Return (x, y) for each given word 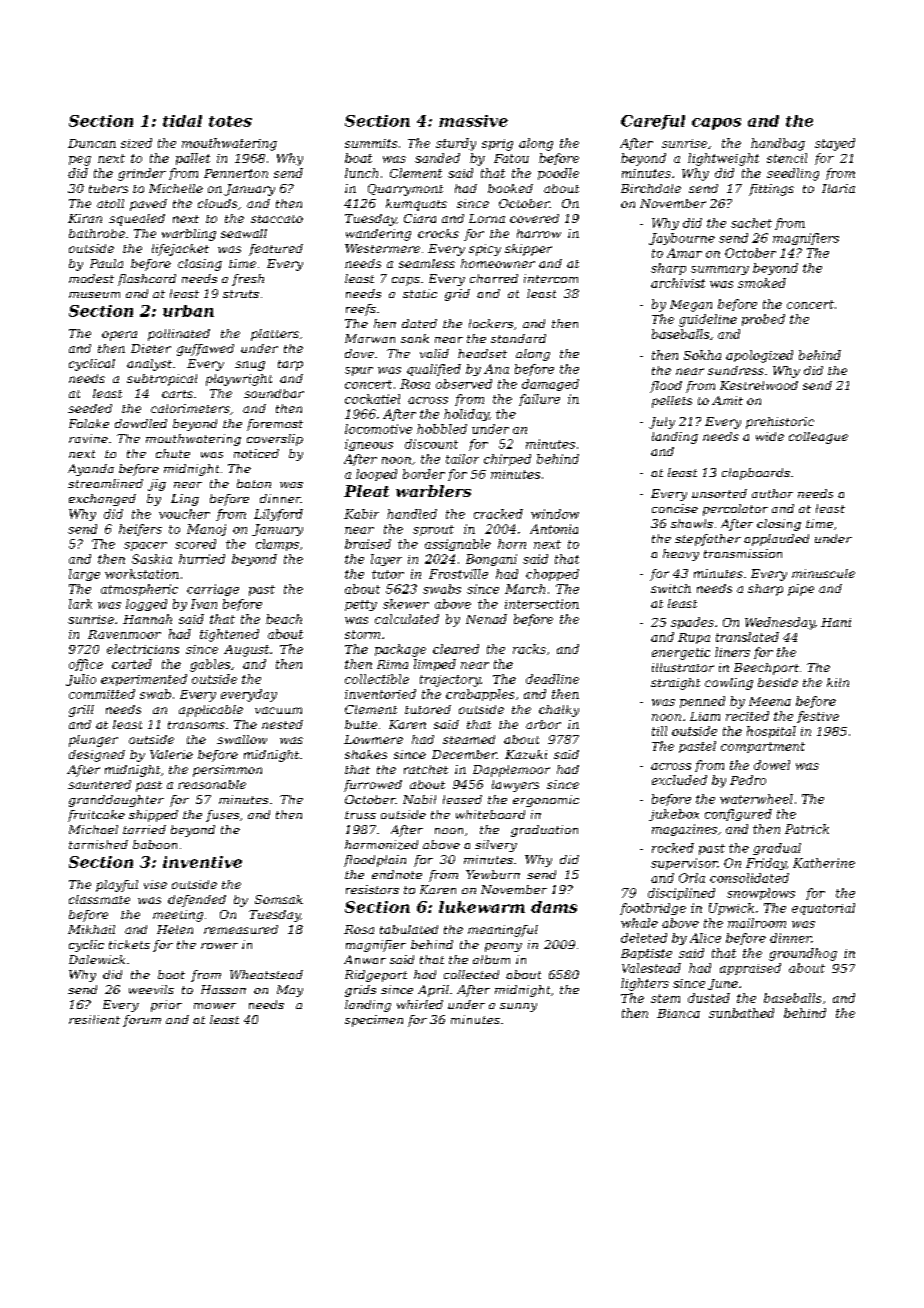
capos (716, 124)
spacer (145, 546)
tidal (182, 121)
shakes (366, 754)
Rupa (694, 638)
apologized (759, 356)
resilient (94, 1019)
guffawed (205, 350)
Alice (705, 938)
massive (473, 121)
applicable (211, 711)
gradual (777, 849)
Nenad (486, 619)
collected (471, 974)
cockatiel (372, 399)
